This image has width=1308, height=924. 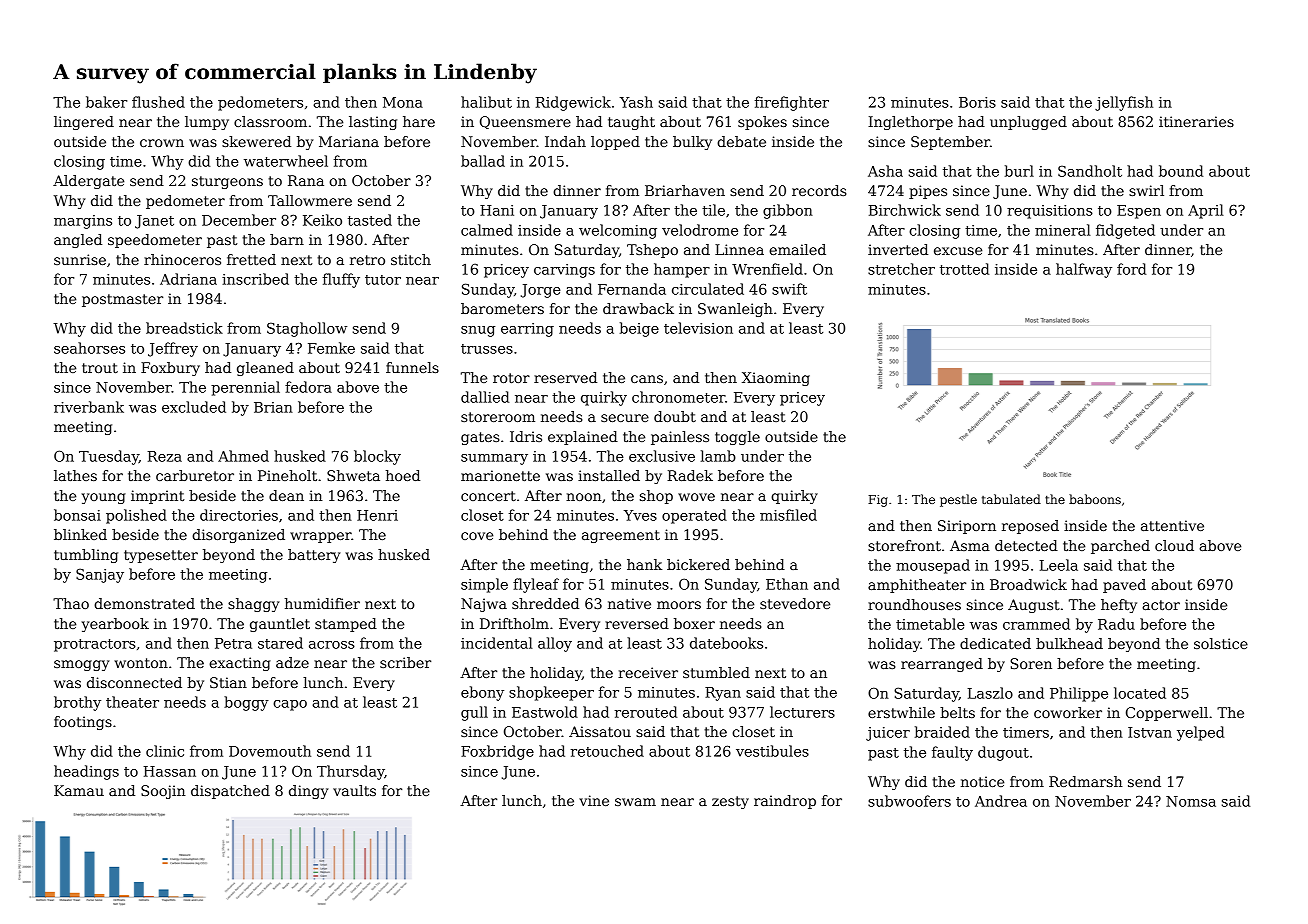 I want to click on perennial, so click(x=245, y=388).
